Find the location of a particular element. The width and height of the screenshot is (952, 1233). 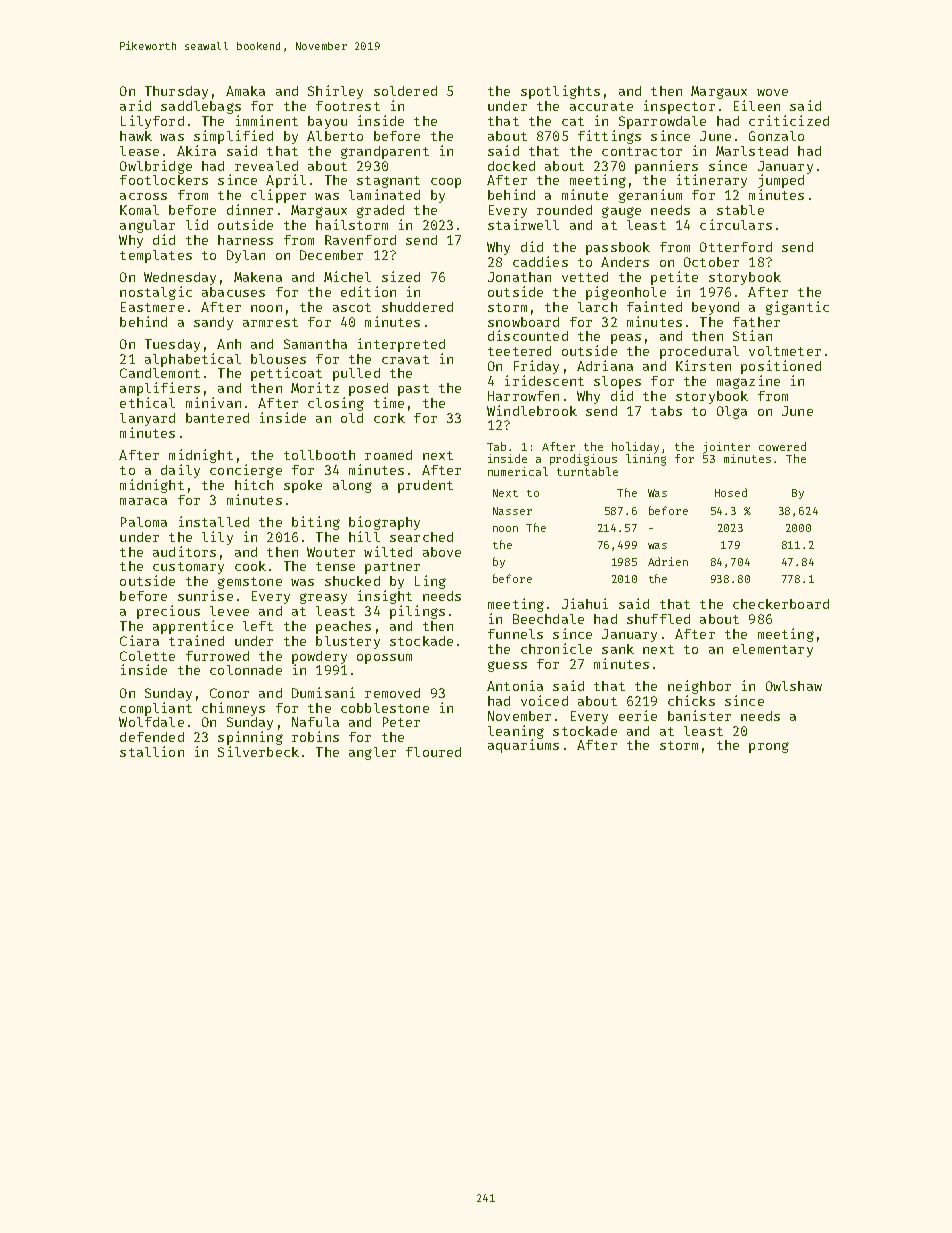

aquariums is located at coordinates (523, 746).
